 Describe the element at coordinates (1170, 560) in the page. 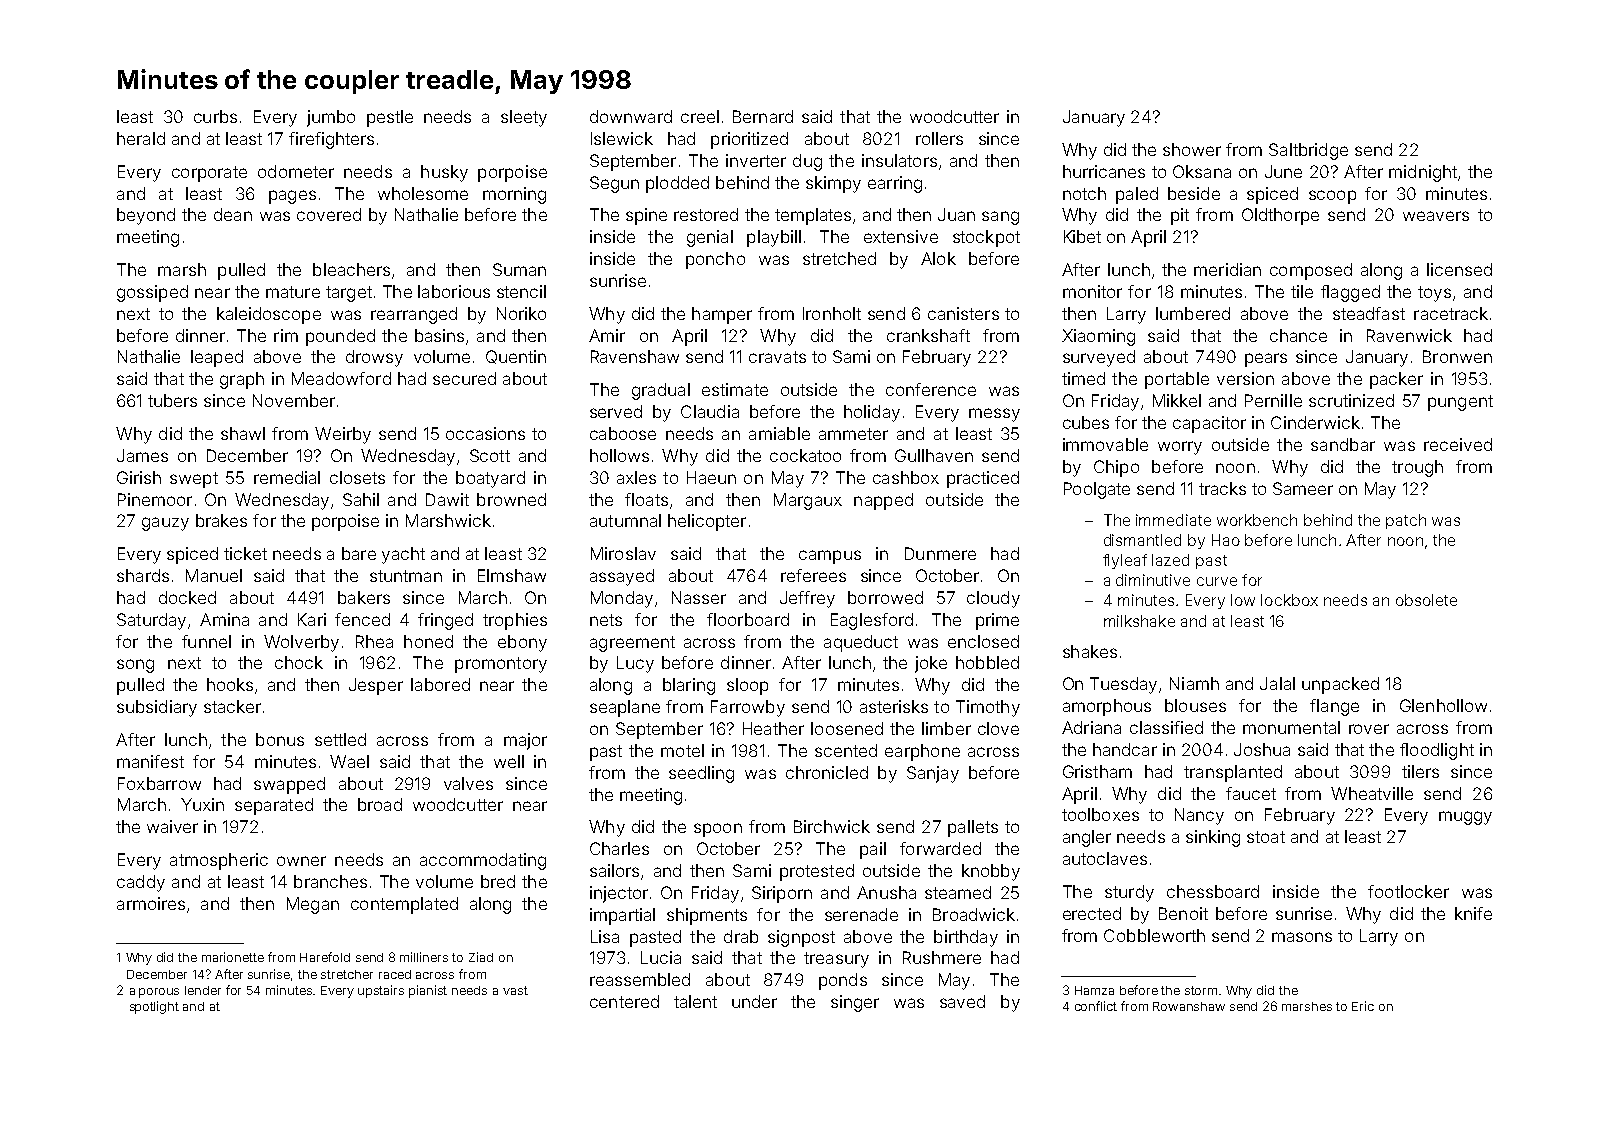

I see `lazed` at that location.
